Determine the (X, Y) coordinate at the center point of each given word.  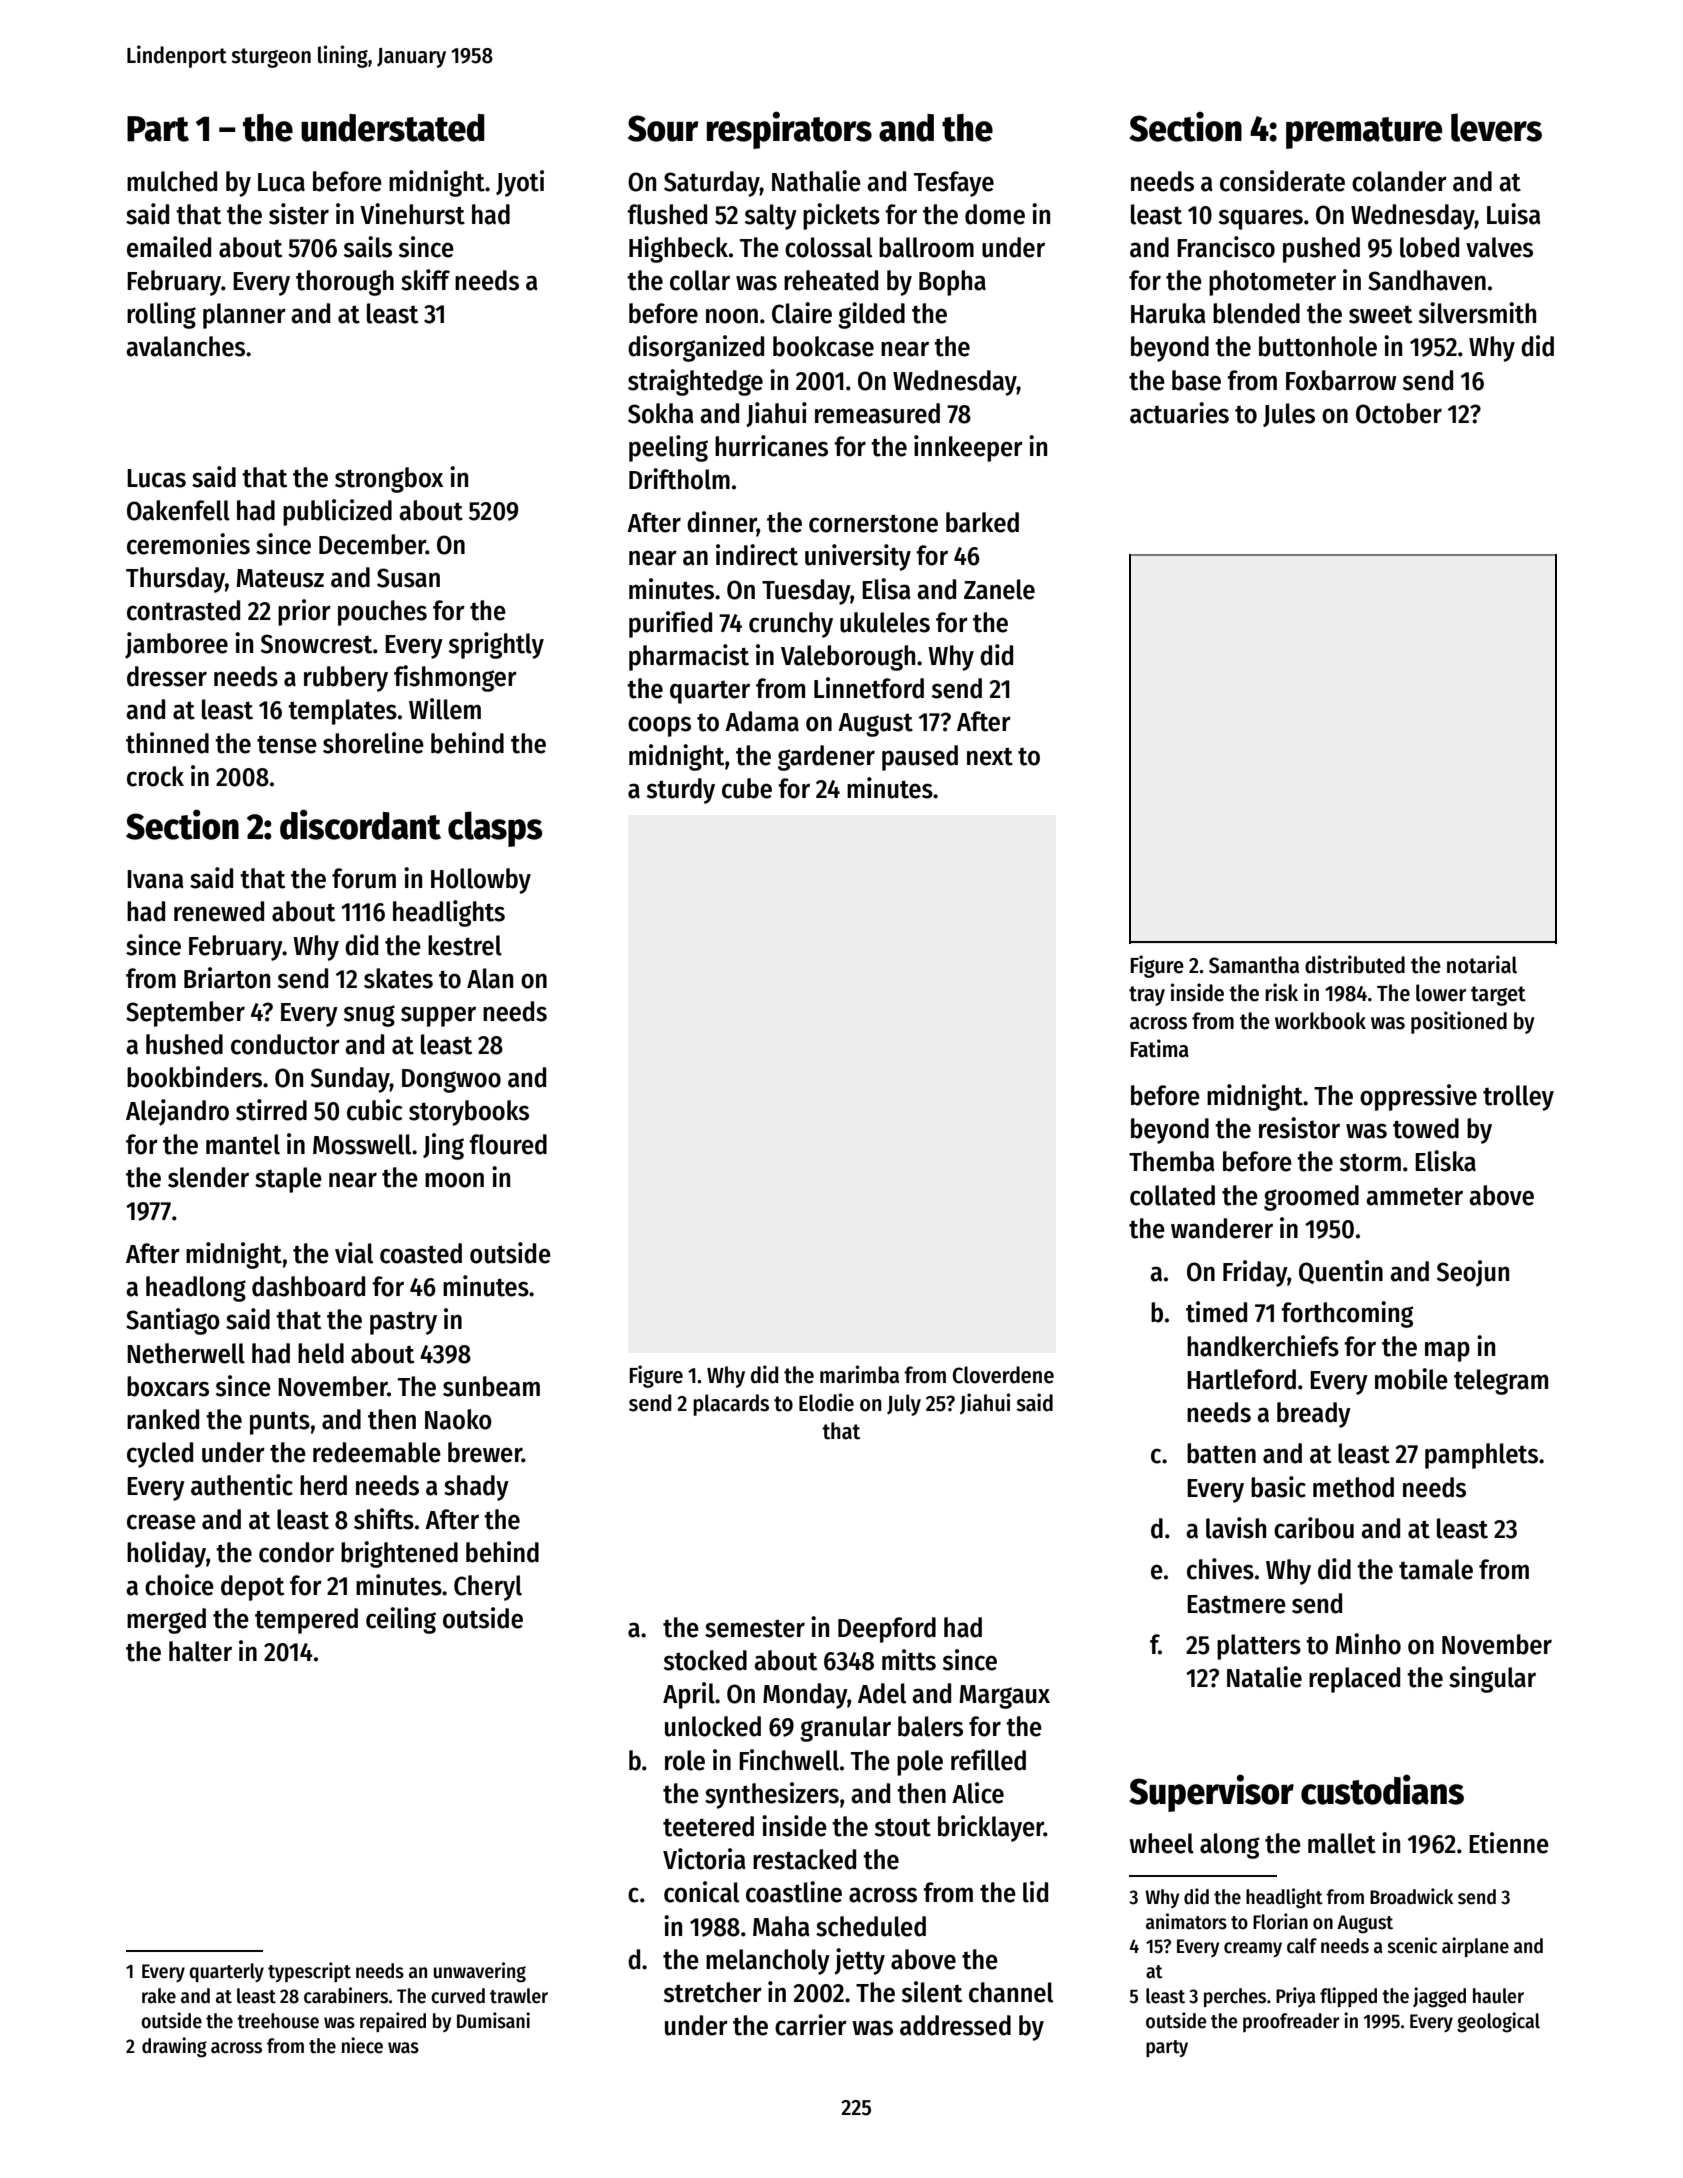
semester (755, 1628)
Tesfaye (954, 184)
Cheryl (488, 1588)
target (1498, 996)
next (990, 756)
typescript (309, 1972)
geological (1498, 2022)
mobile (1411, 1379)
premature (1364, 133)
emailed (169, 247)
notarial (1482, 964)
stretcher (713, 1992)
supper (438, 1016)
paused (920, 758)
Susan (408, 578)
